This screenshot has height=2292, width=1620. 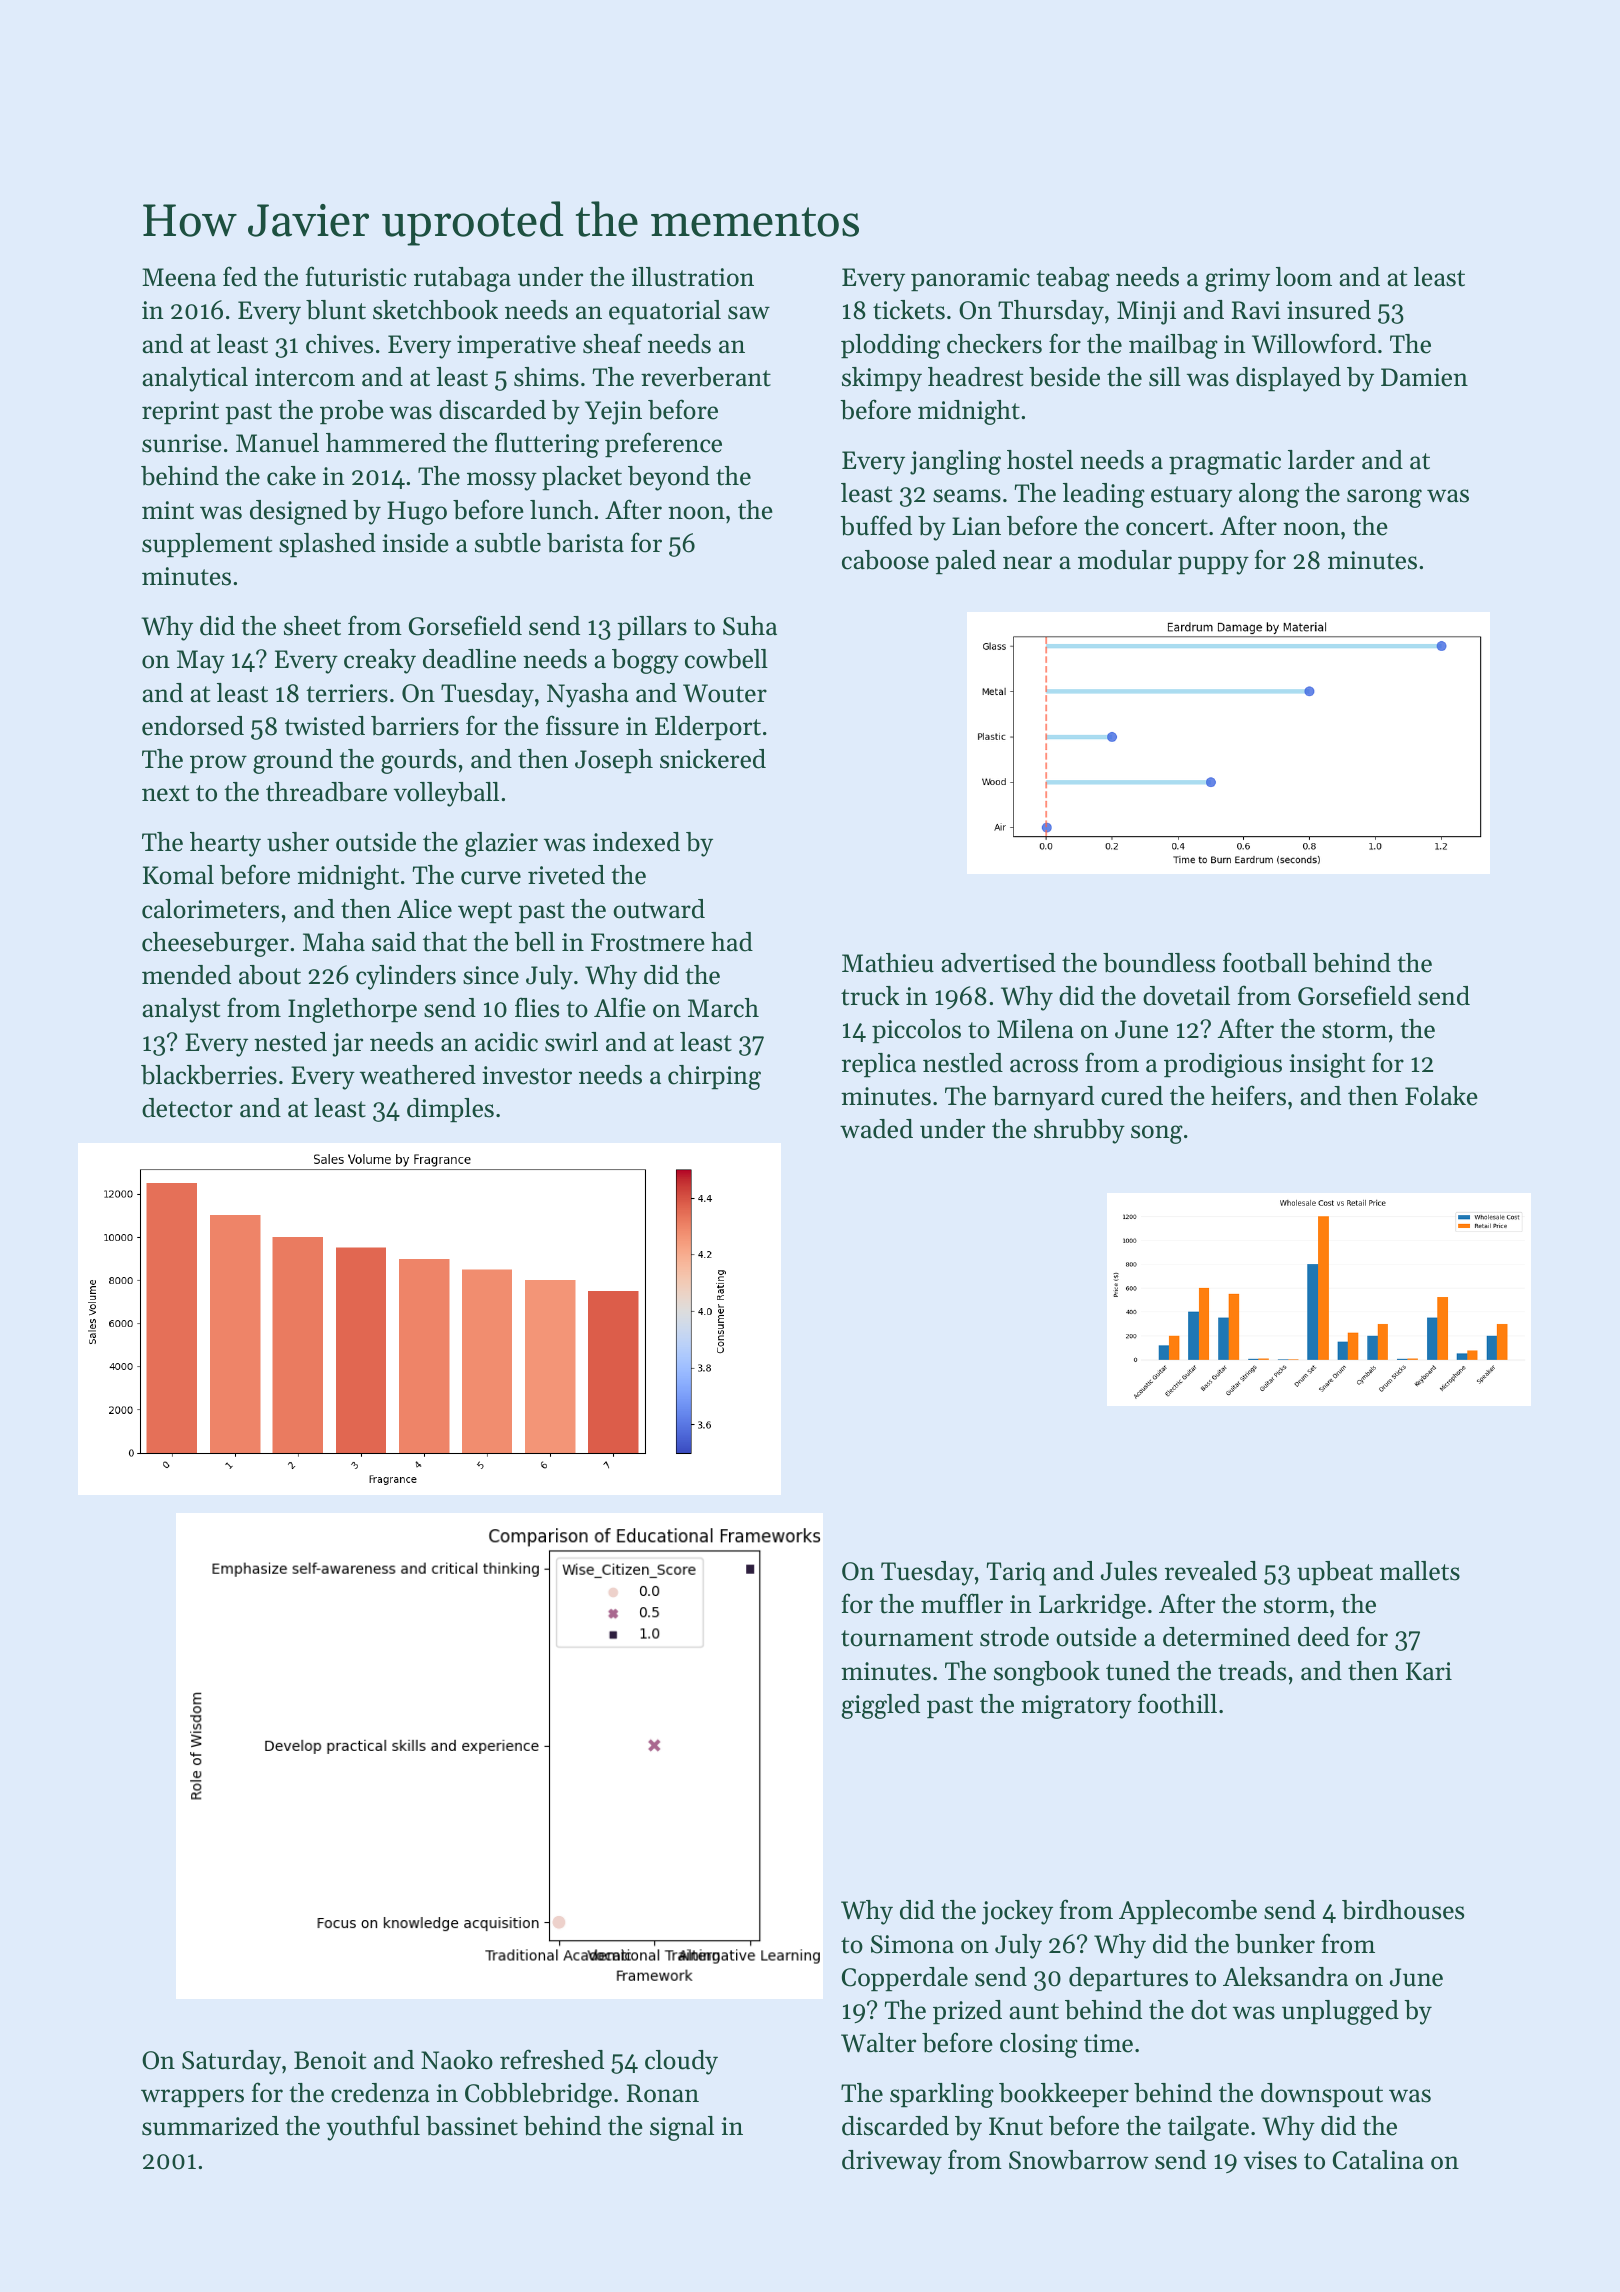 What do you see at coordinates (870, 996) in the screenshot?
I see `truck` at bounding box center [870, 996].
